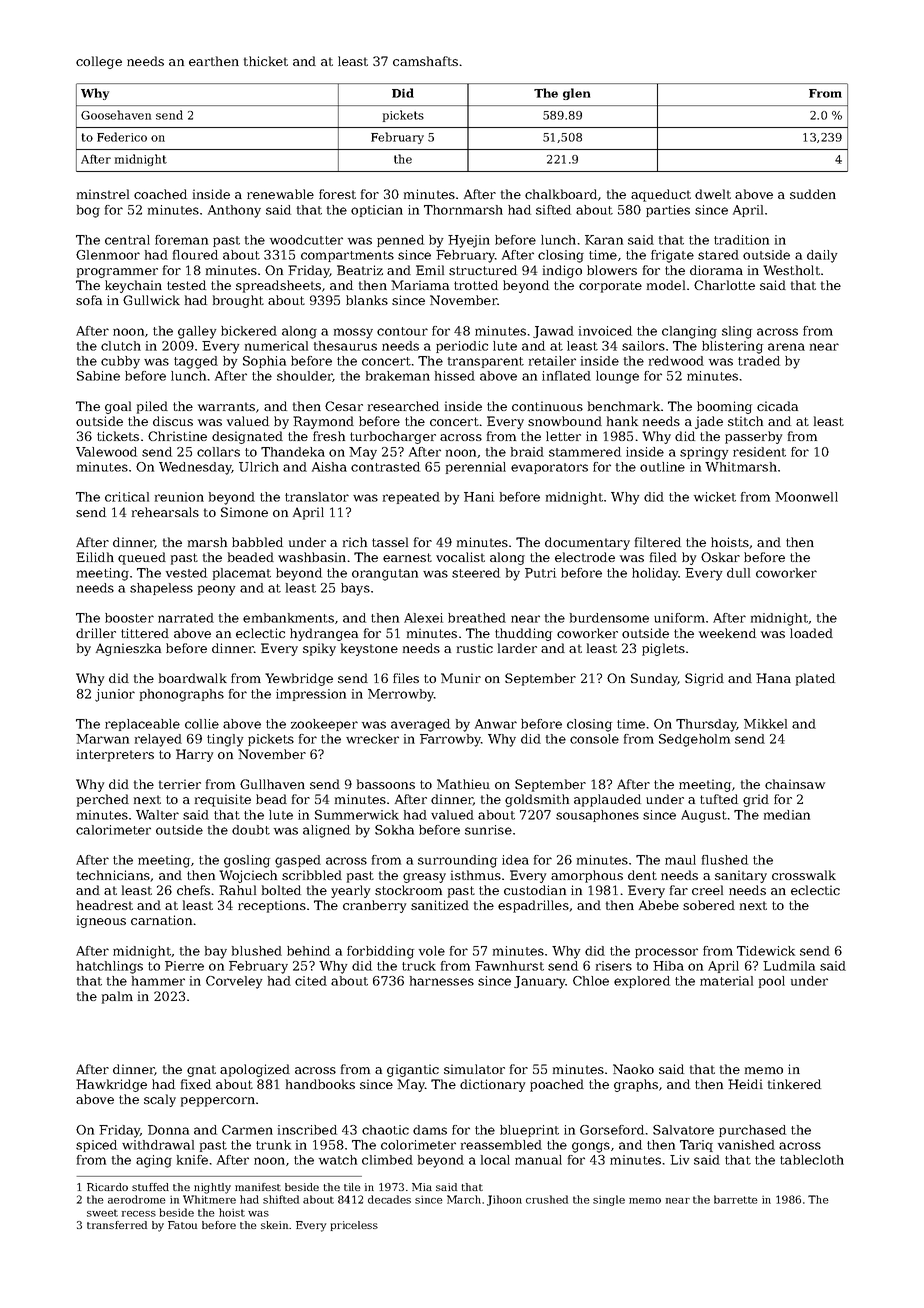  Describe the element at coordinates (713, 194) in the page. I see `dwelt` at that location.
